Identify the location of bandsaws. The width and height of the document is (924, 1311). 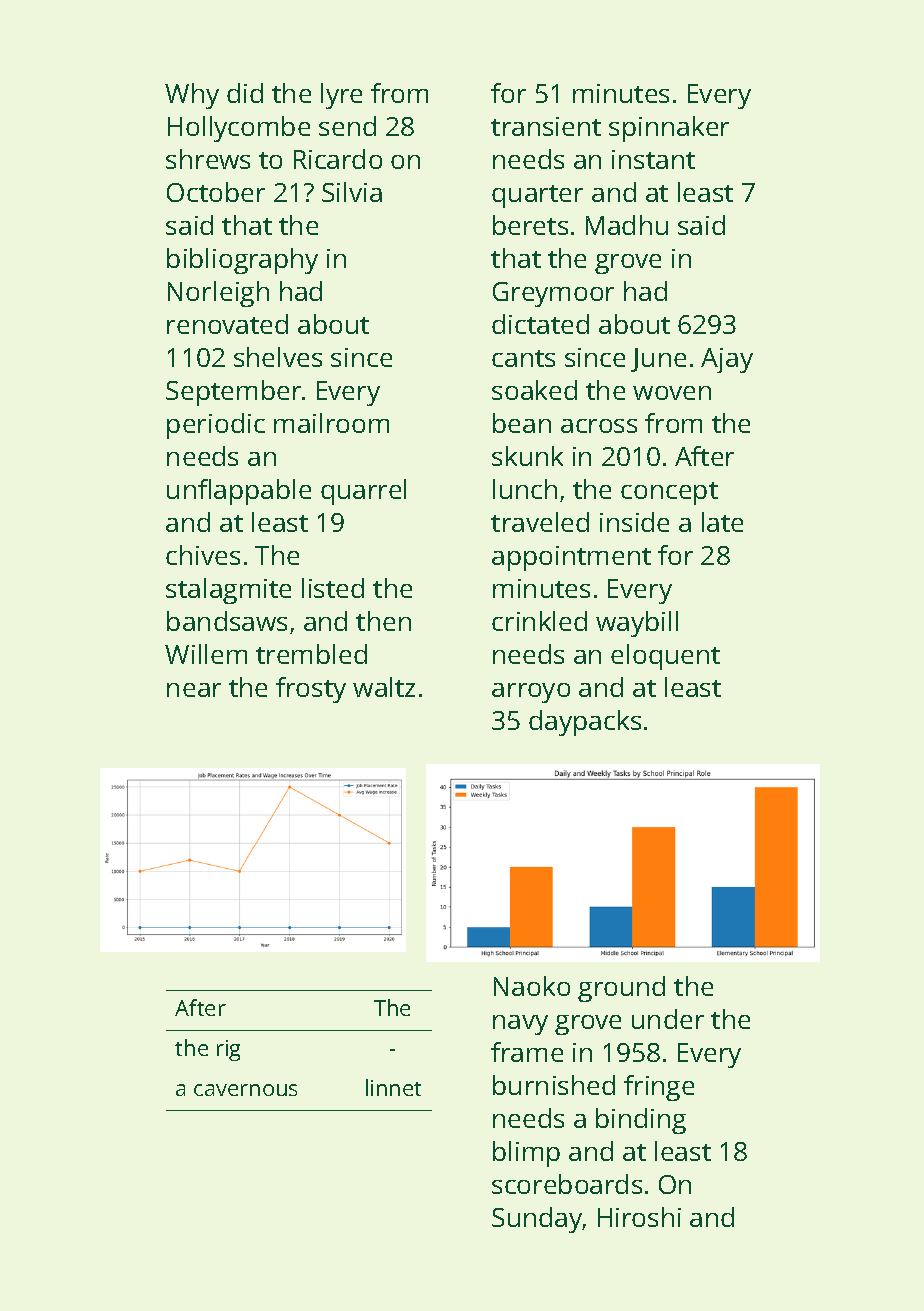
(227, 621).
